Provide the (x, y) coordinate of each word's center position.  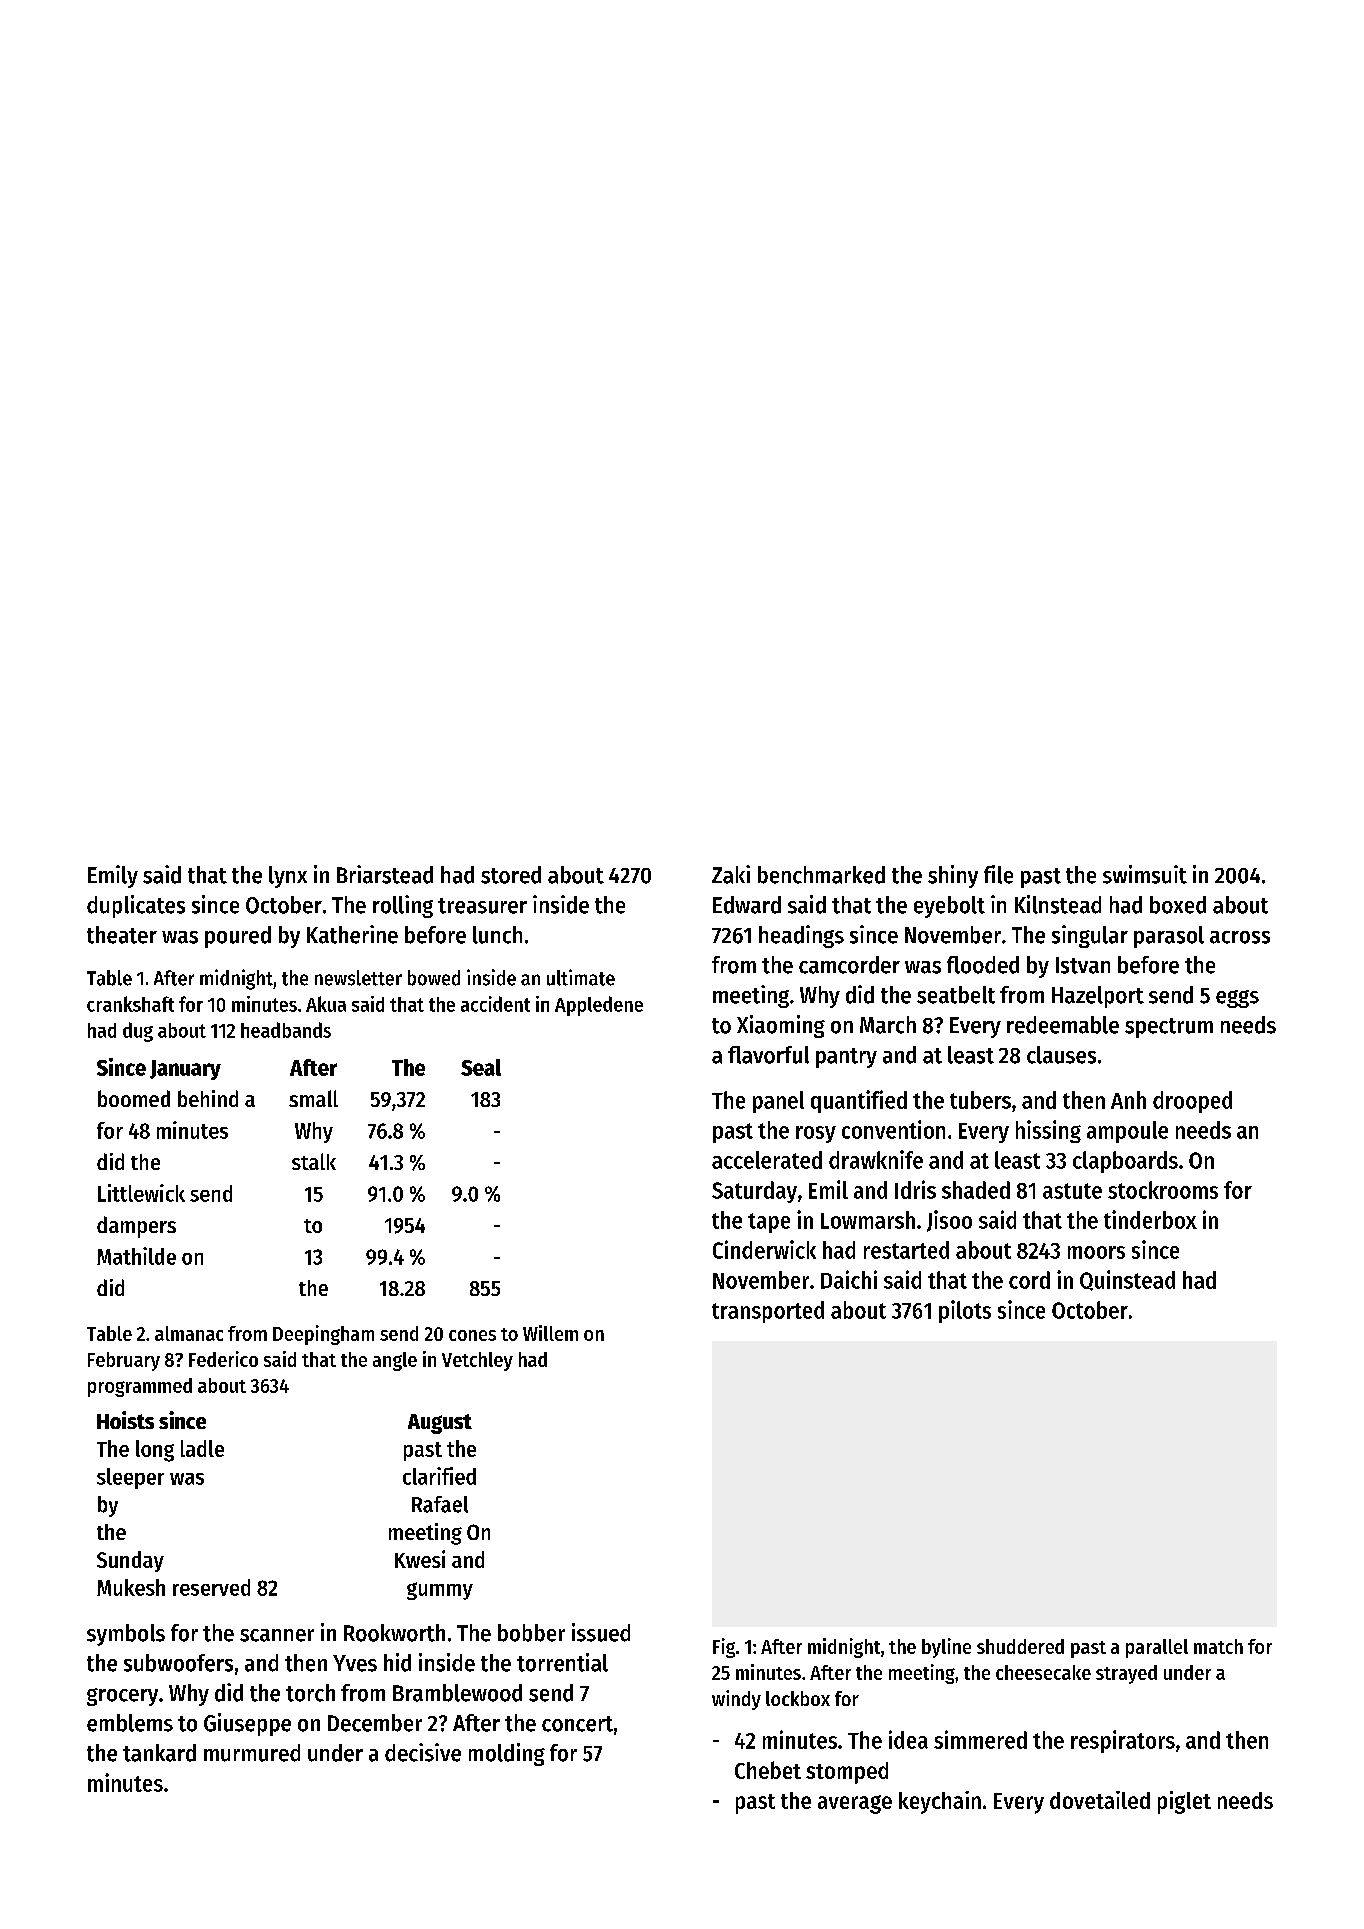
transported (768, 1312)
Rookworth (394, 1633)
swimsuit (1145, 874)
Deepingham (323, 1335)
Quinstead (1127, 1280)
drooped (1192, 1102)
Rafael (440, 1504)
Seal (481, 1067)
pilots (965, 1311)
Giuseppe (247, 1724)
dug (138, 1032)
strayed (1126, 1674)
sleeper (130, 1478)
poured (238, 937)
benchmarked (821, 875)
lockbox (798, 1698)
